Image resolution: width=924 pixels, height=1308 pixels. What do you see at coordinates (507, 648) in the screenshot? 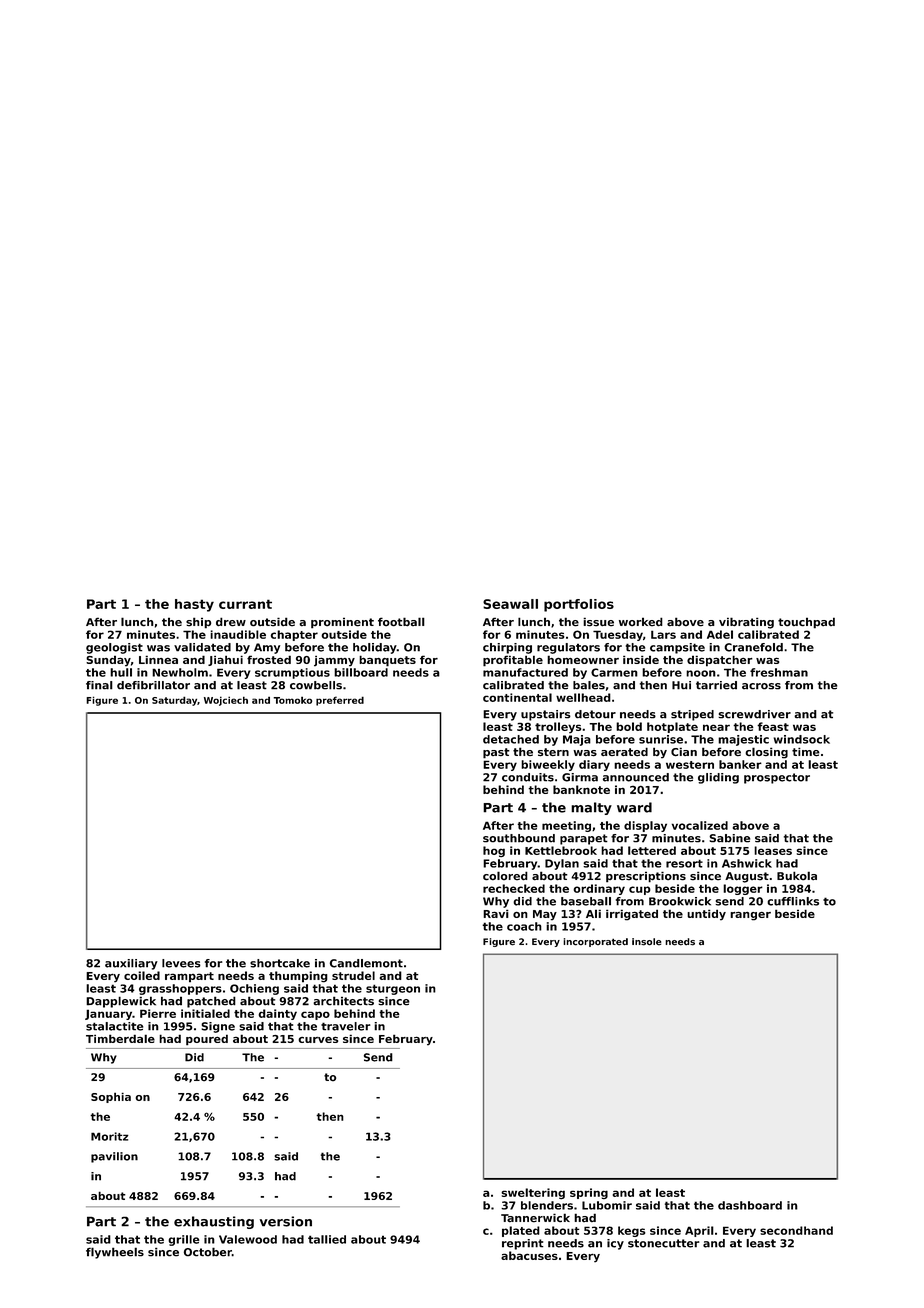
I see `chirping` at bounding box center [507, 648].
